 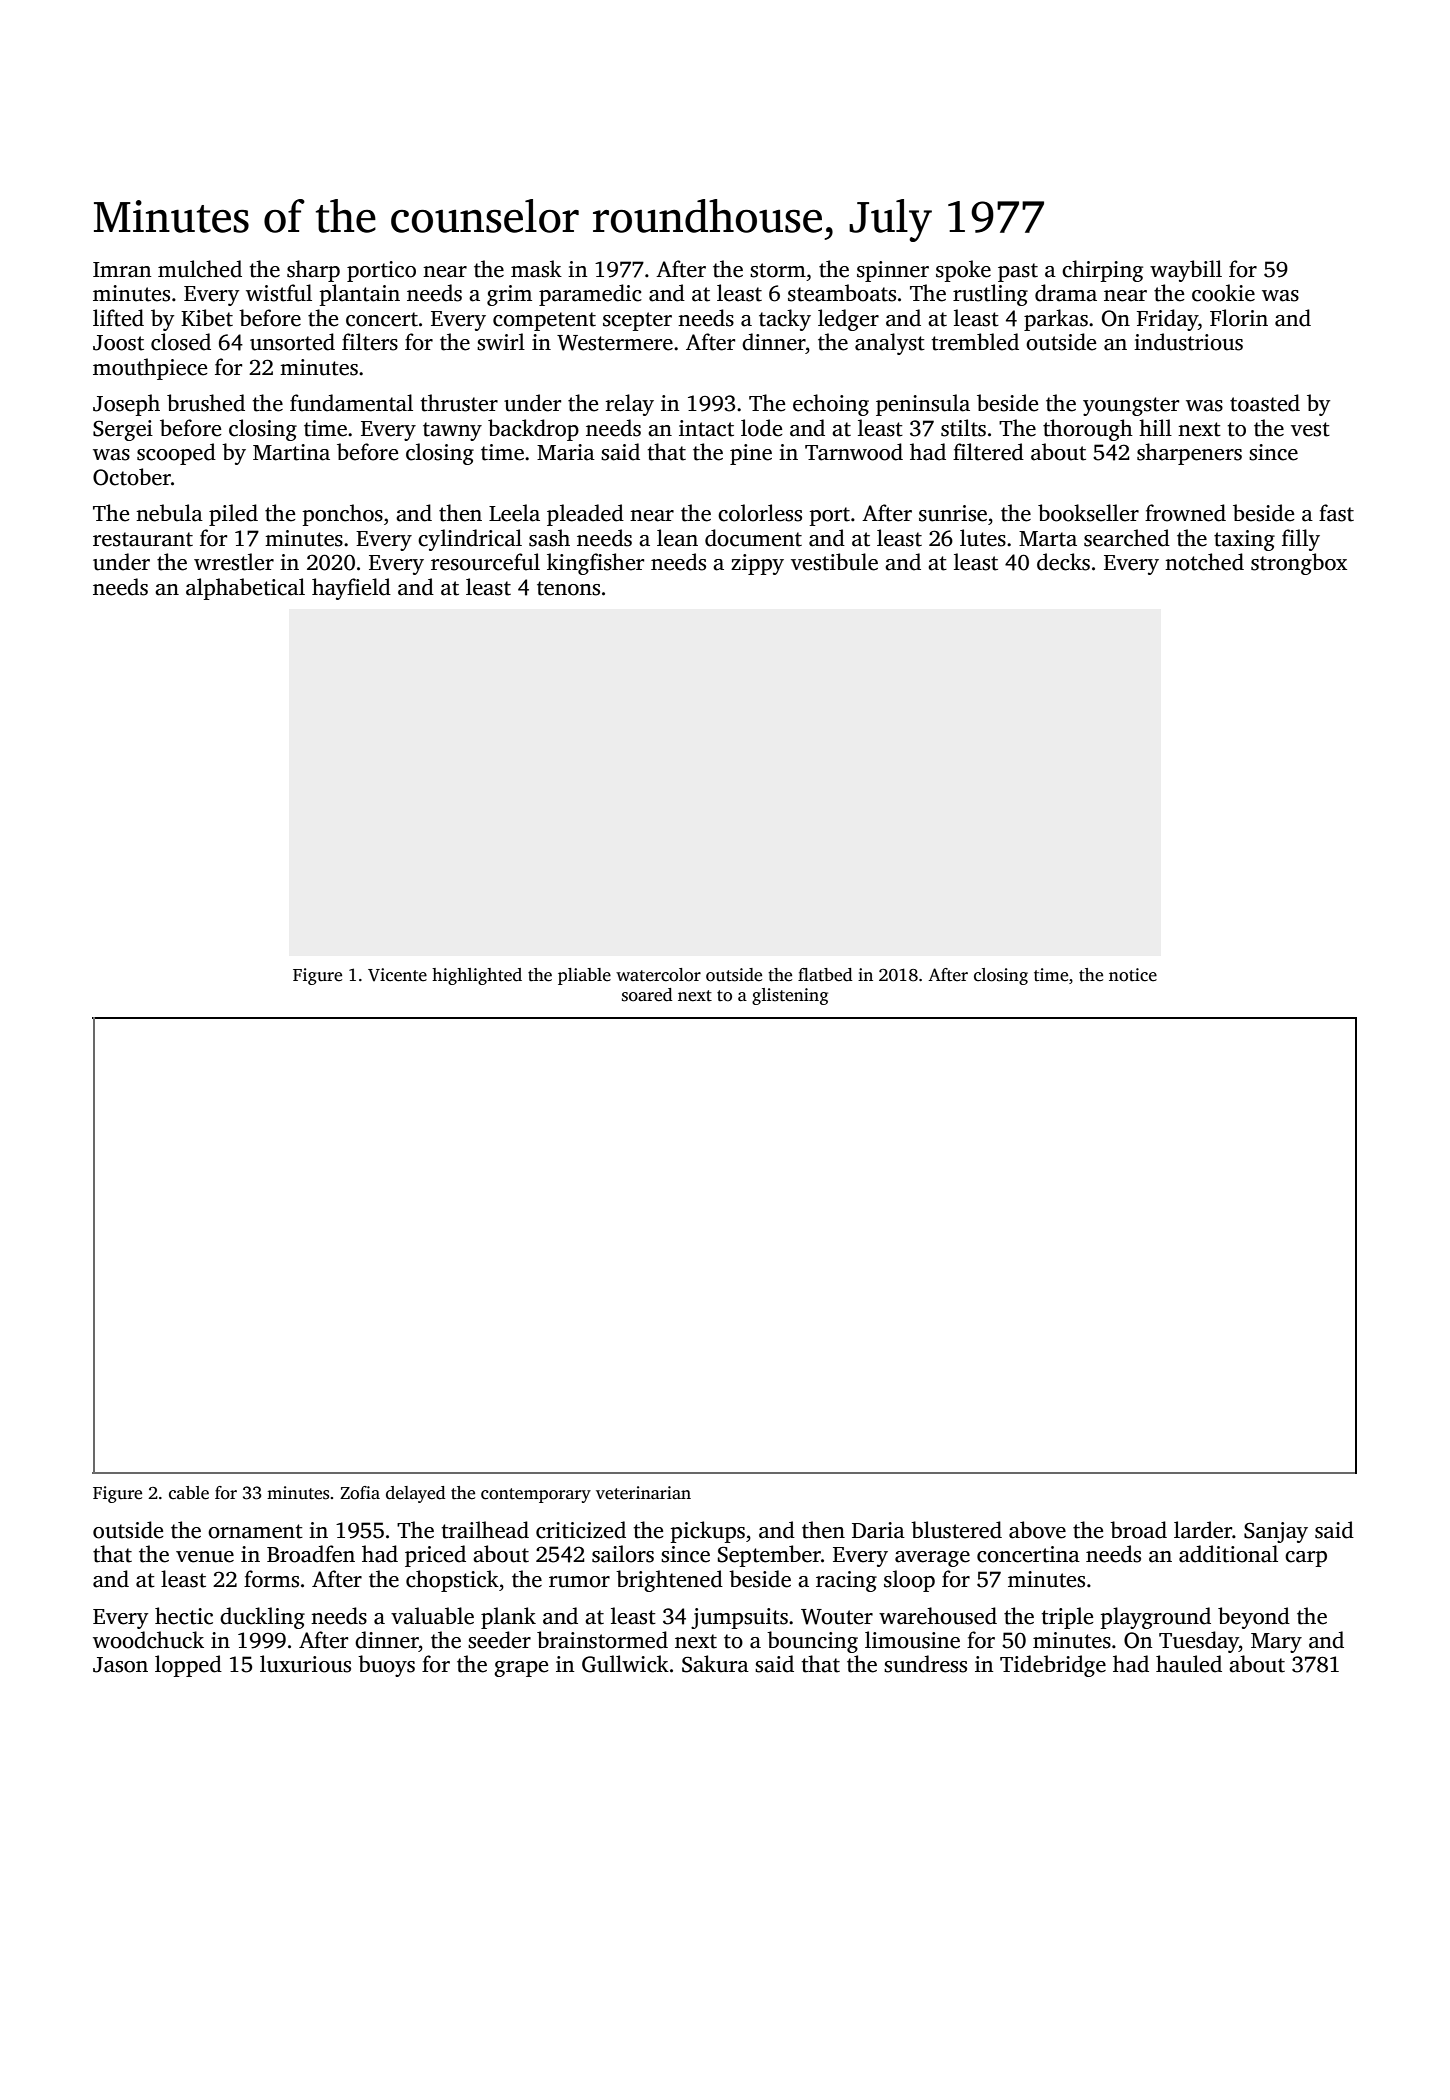 I want to click on Zofia, so click(x=360, y=1493).
